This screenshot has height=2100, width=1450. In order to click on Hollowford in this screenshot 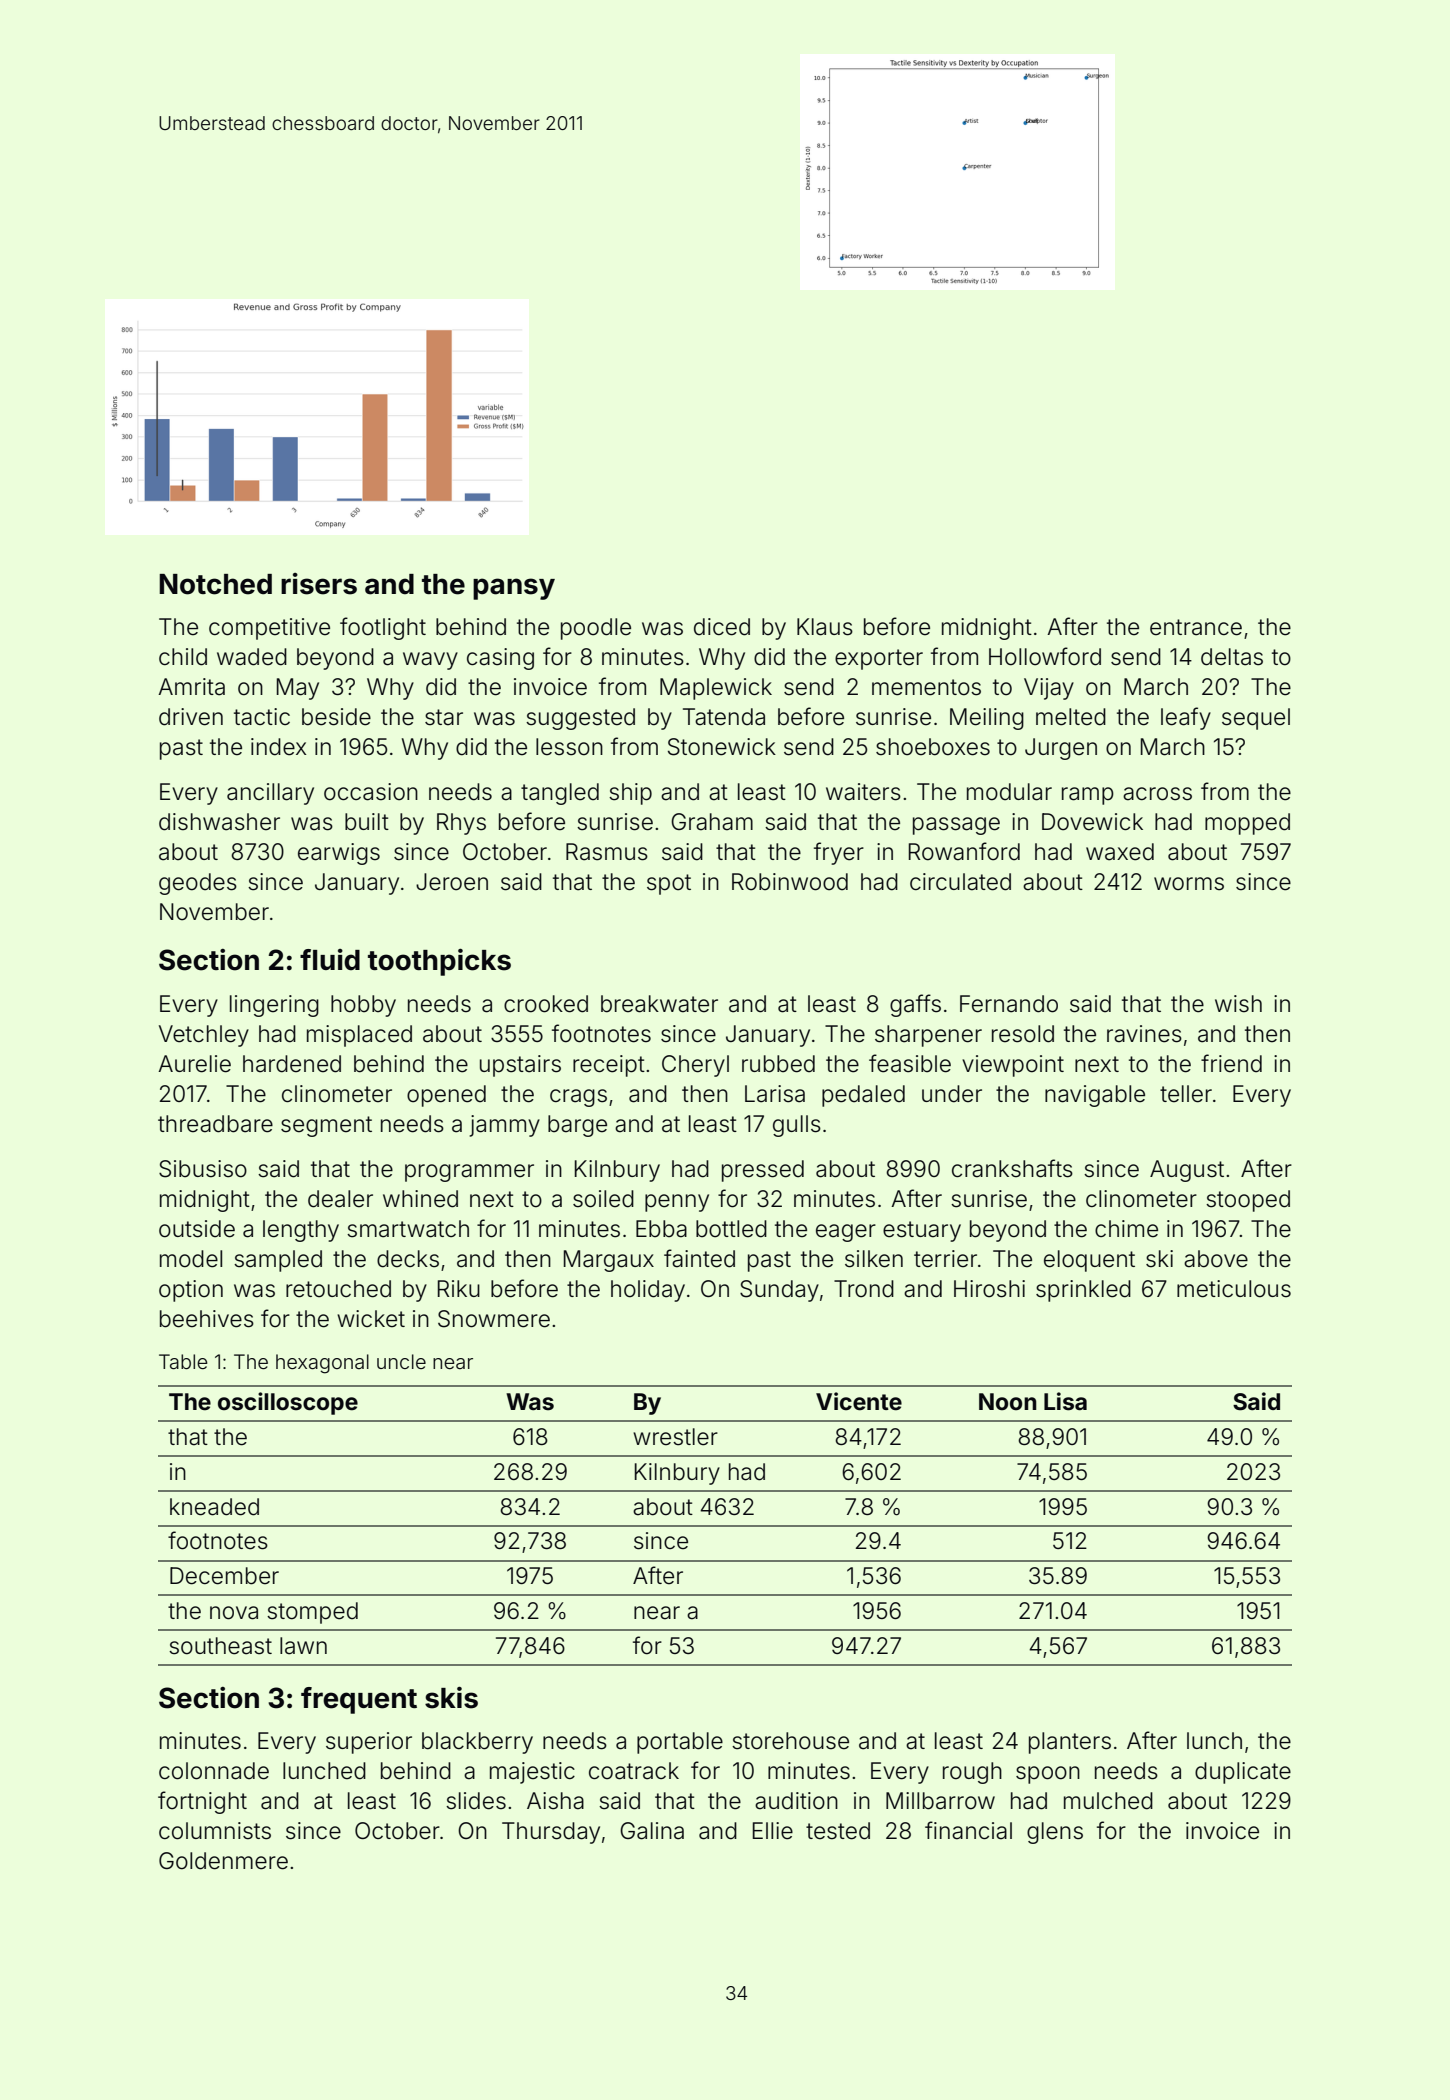, I will do `click(1045, 656)`.
